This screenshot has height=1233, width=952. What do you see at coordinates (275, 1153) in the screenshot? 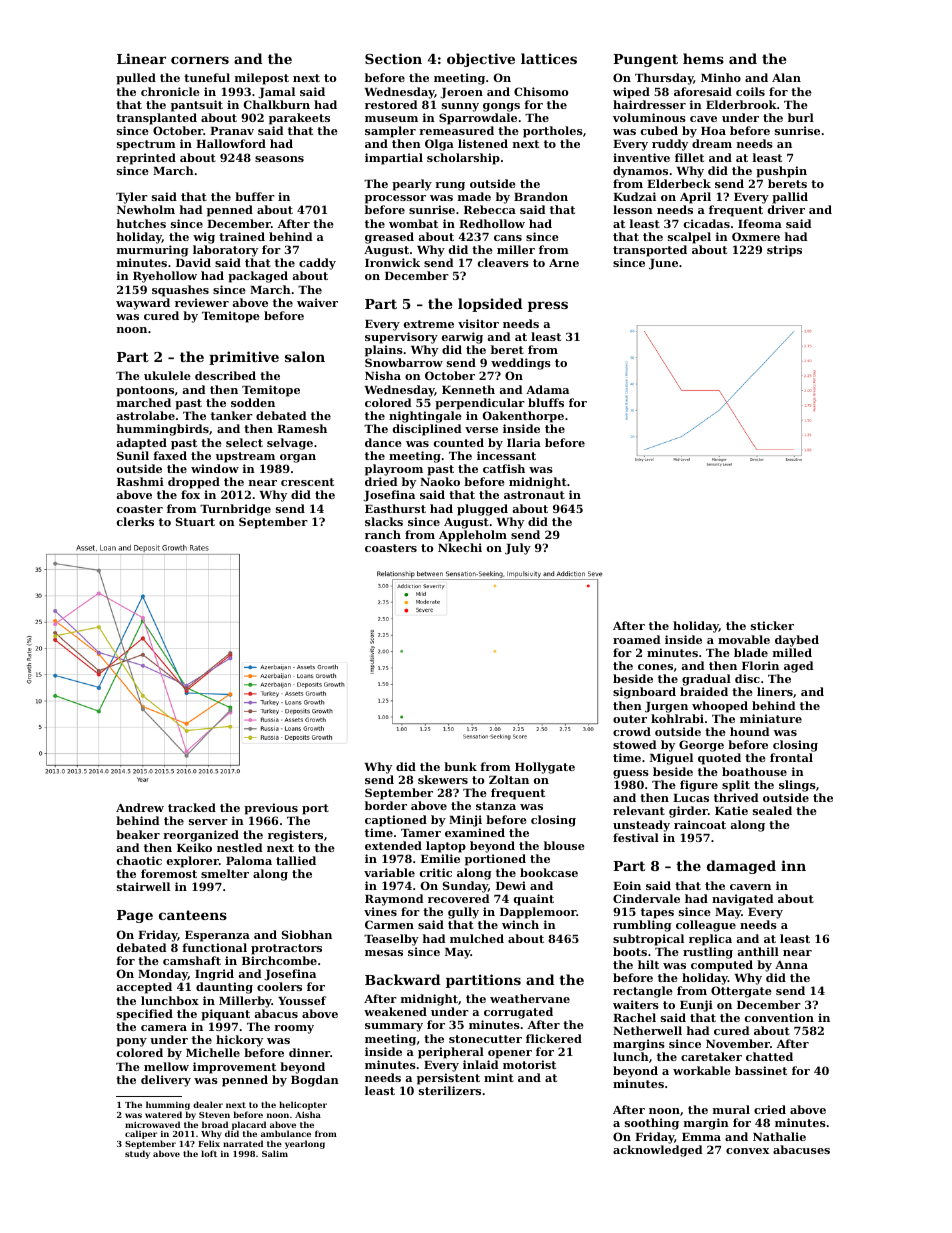
I see `Salim` at bounding box center [275, 1153].
